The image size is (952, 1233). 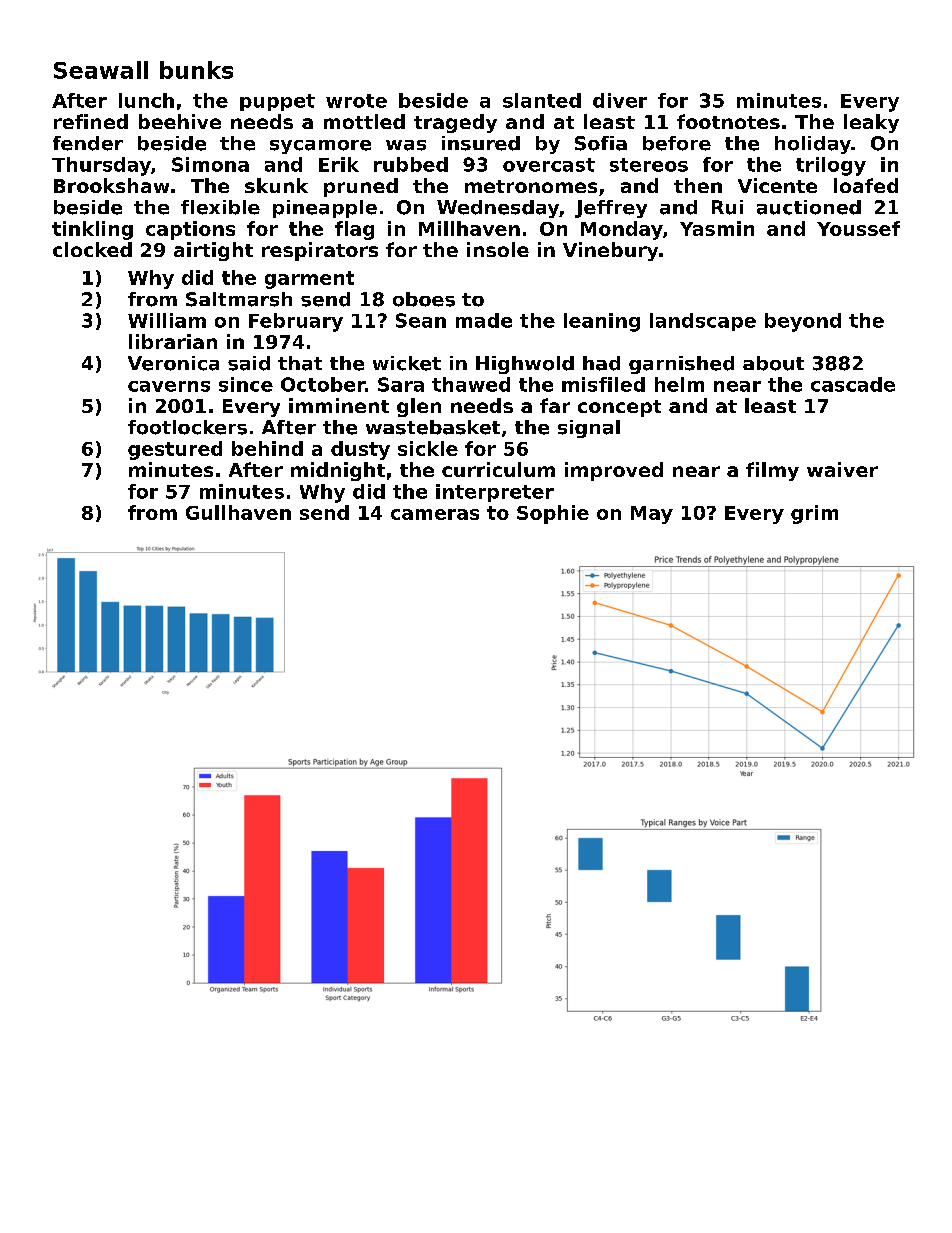 I want to click on pruned, so click(x=361, y=187).
